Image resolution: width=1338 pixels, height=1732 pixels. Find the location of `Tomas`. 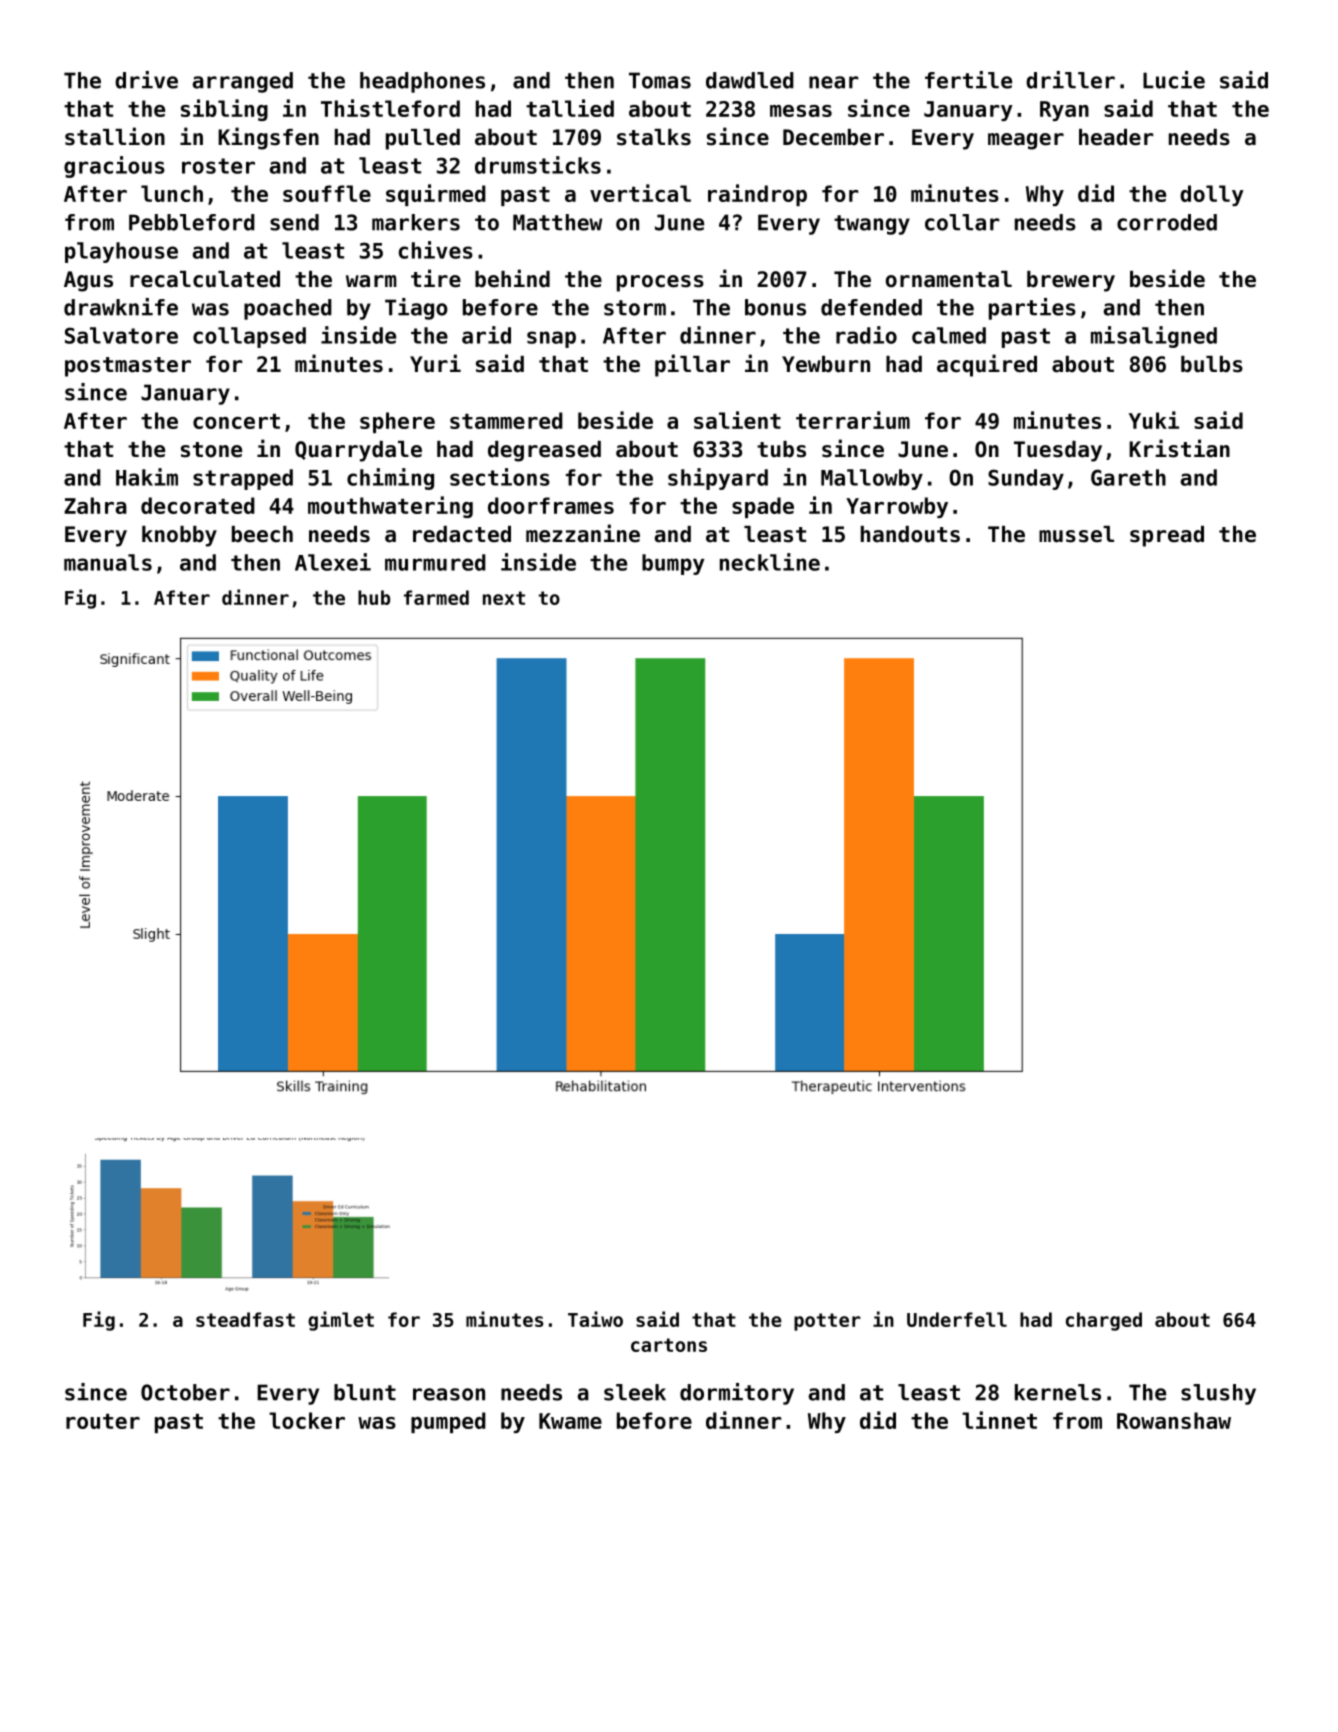

Tomas is located at coordinates (660, 80).
